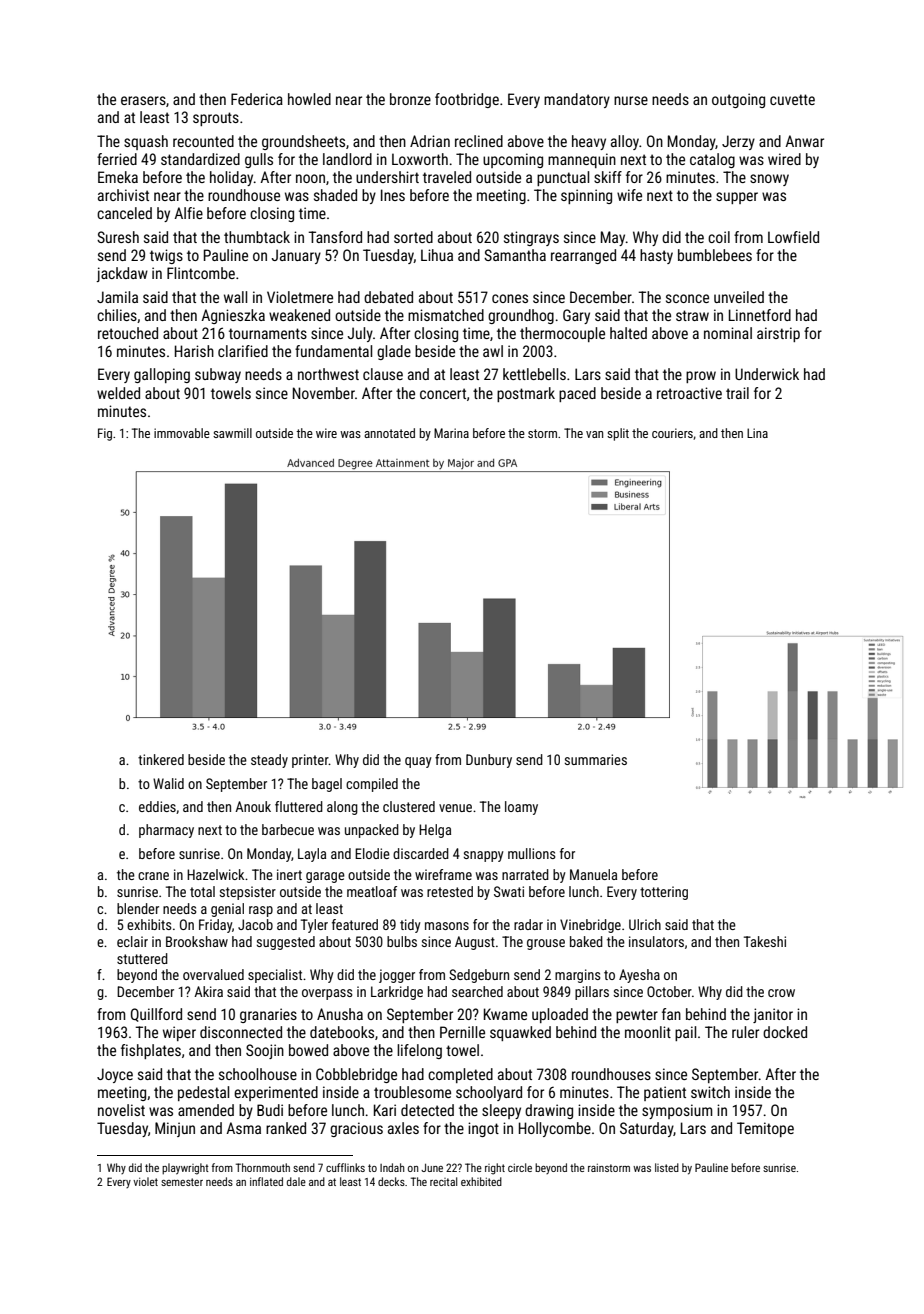 Image resolution: width=924 pixels, height=1314 pixels. Describe the element at coordinates (447, 177) in the screenshot. I see `traveled` at that location.
